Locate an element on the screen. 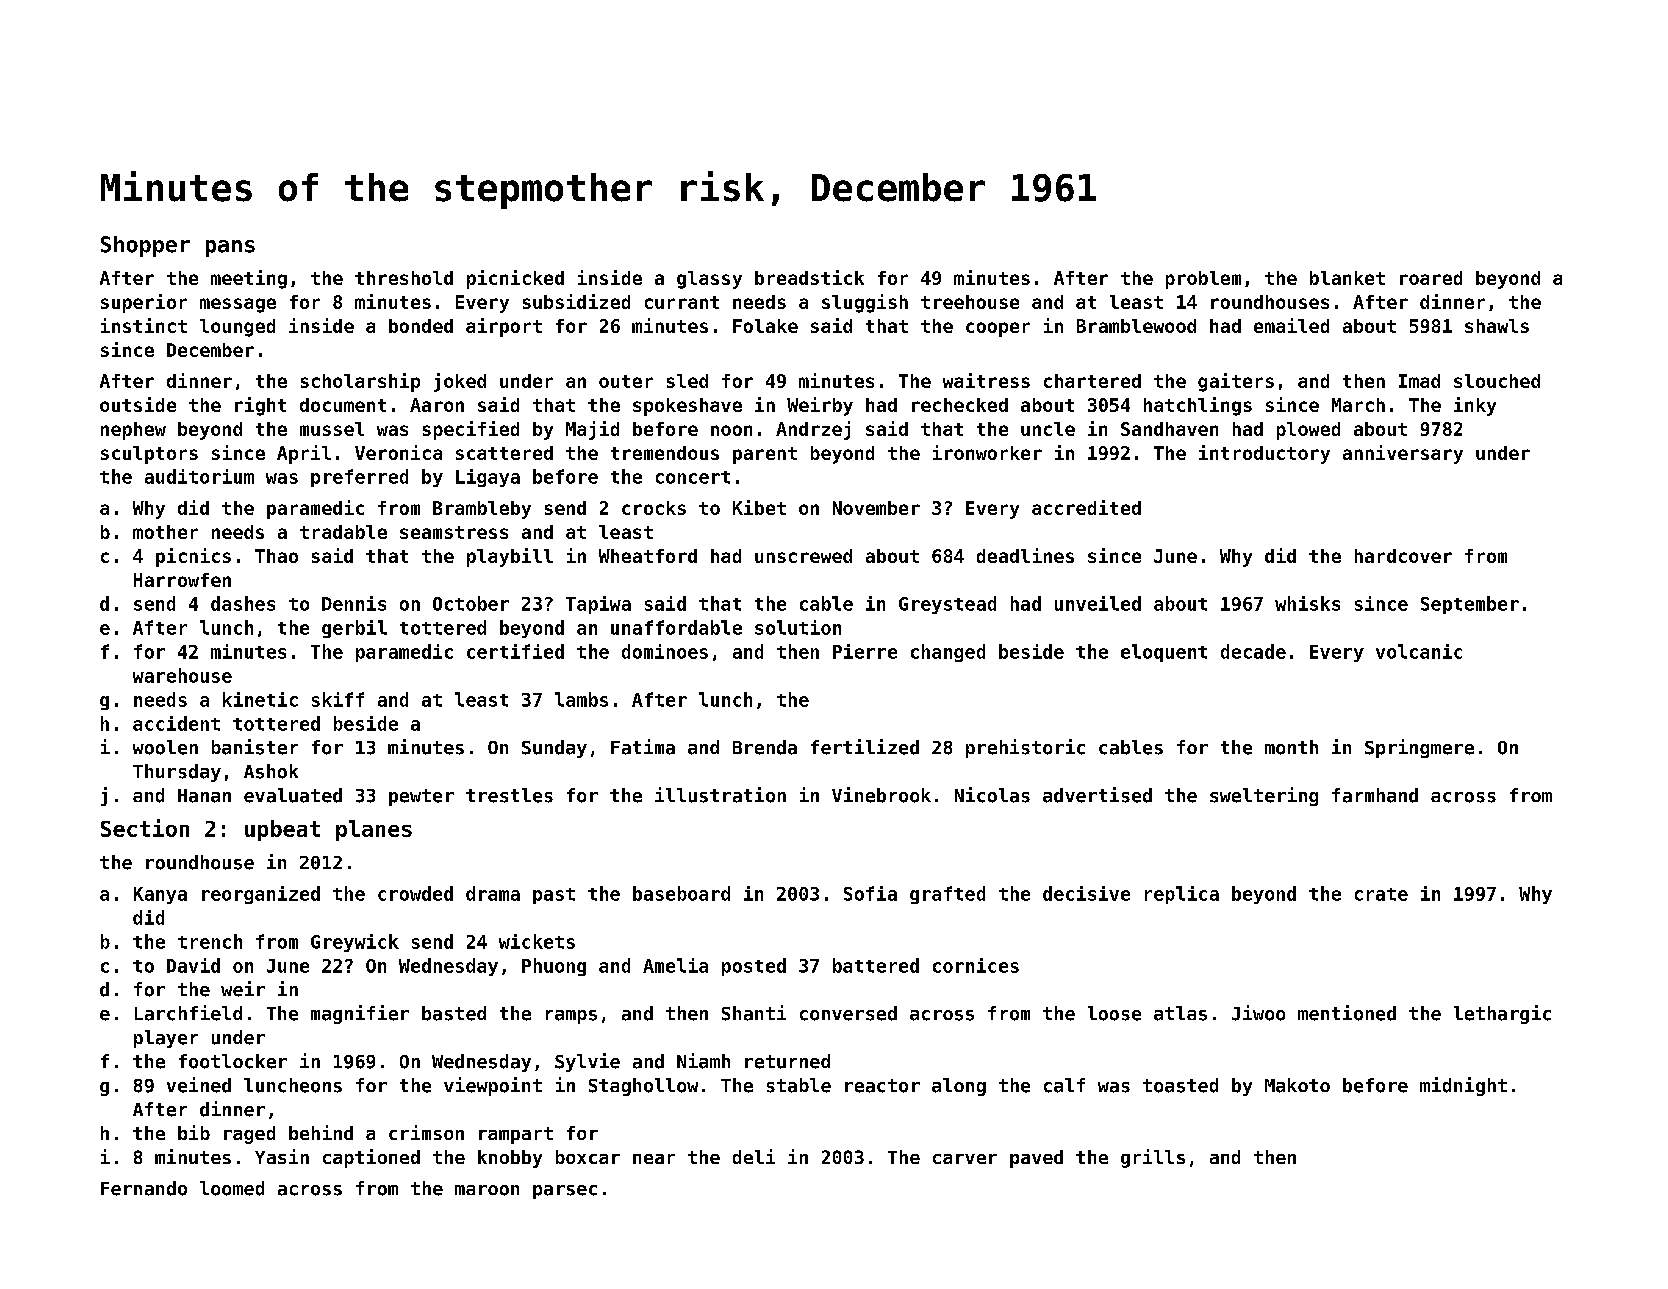 This screenshot has width=1668, height=1289. Kanya is located at coordinates (160, 895).
